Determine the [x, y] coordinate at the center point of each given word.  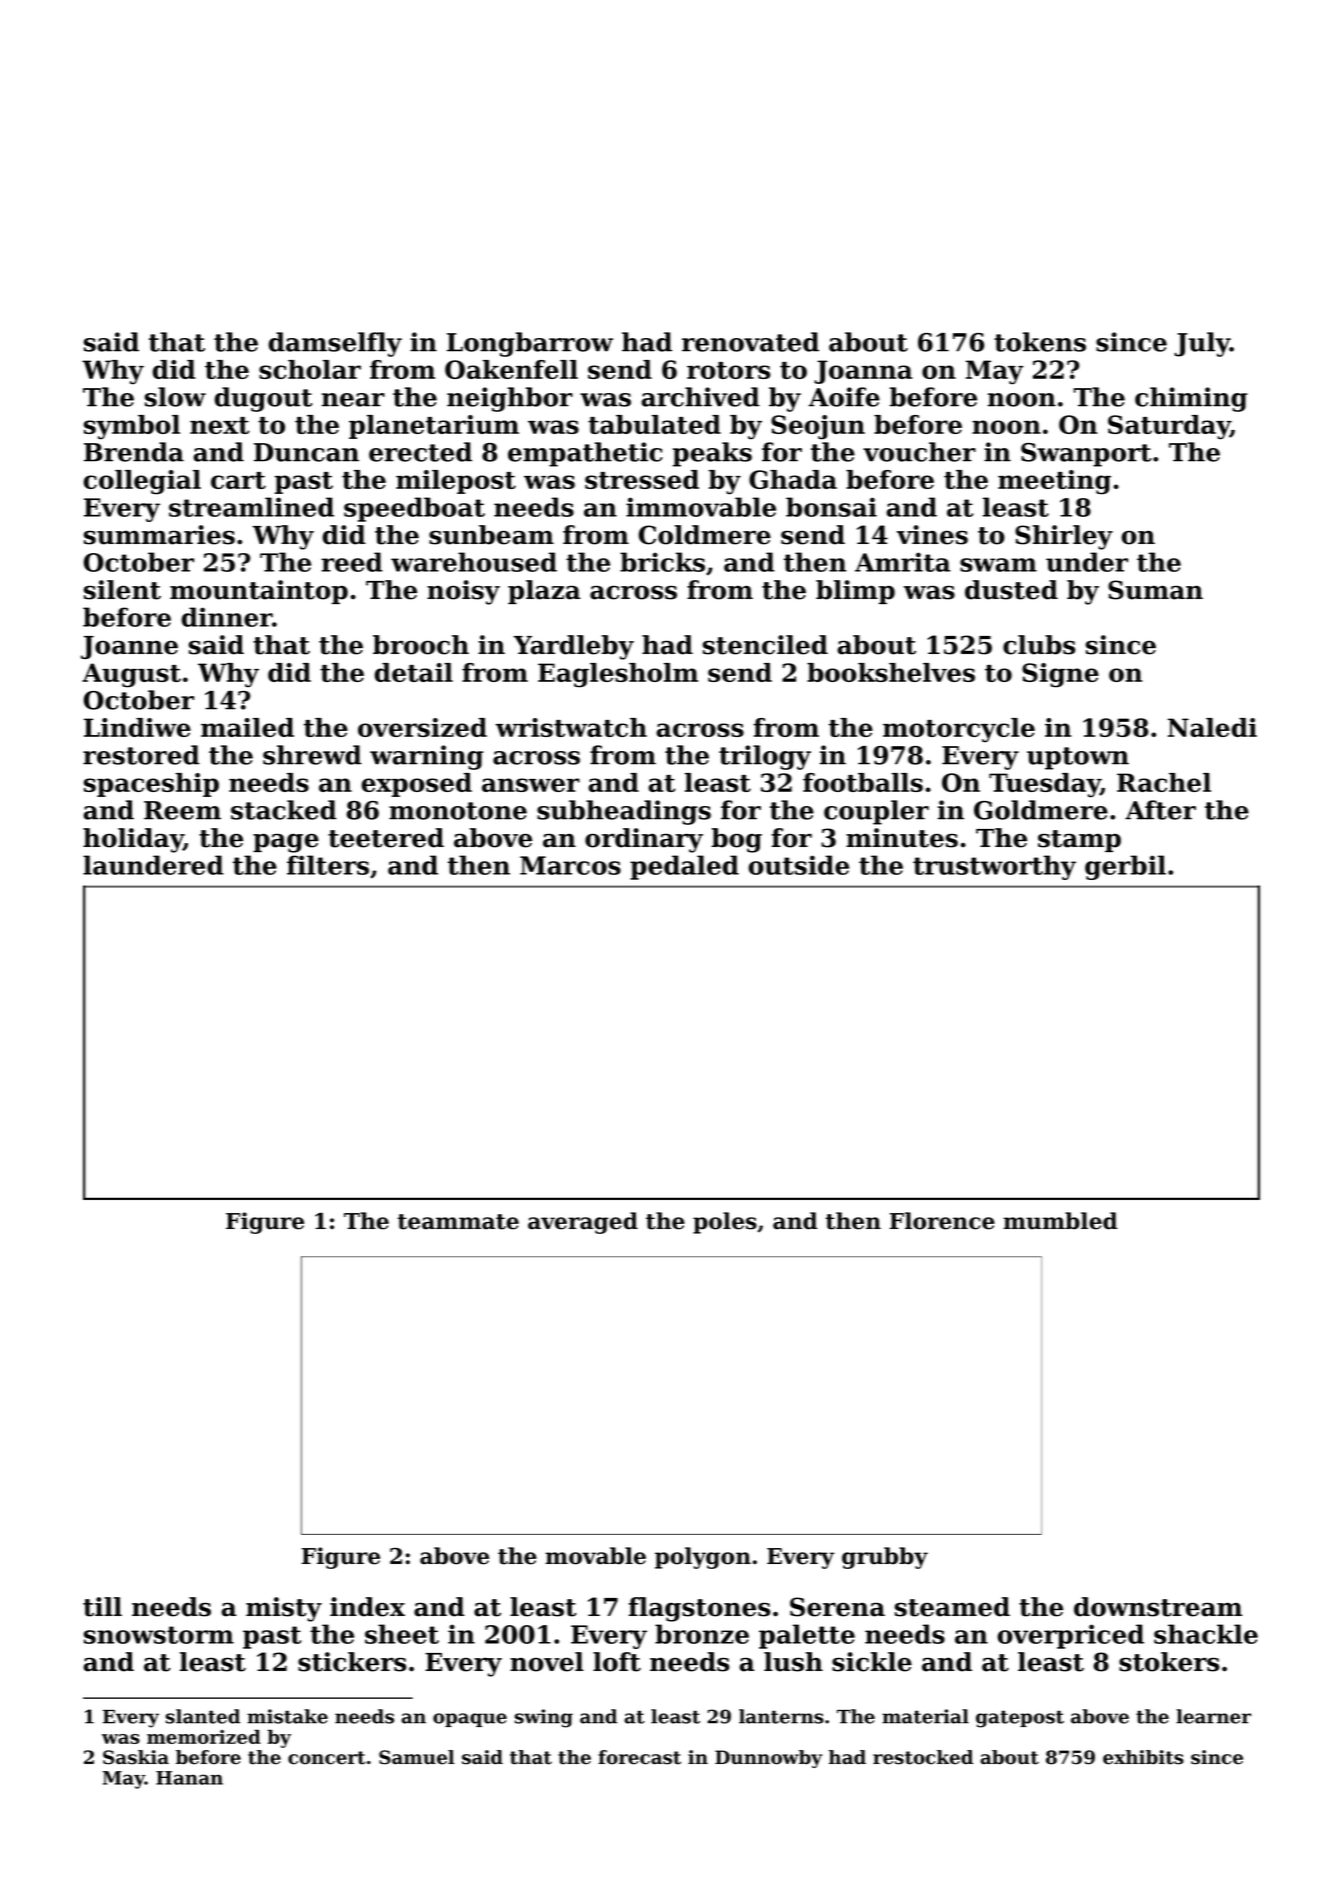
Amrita [903, 562]
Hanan [189, 1778]
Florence [942, 1221]
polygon [703, 1558]
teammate [458, 1222]
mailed [247, 727]
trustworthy [994, 867]
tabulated [654, 424]
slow [175, 397]
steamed [952, 1607]
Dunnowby [768, 1759]
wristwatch [571, 727]
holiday [133, 840]
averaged [583, 1223]
